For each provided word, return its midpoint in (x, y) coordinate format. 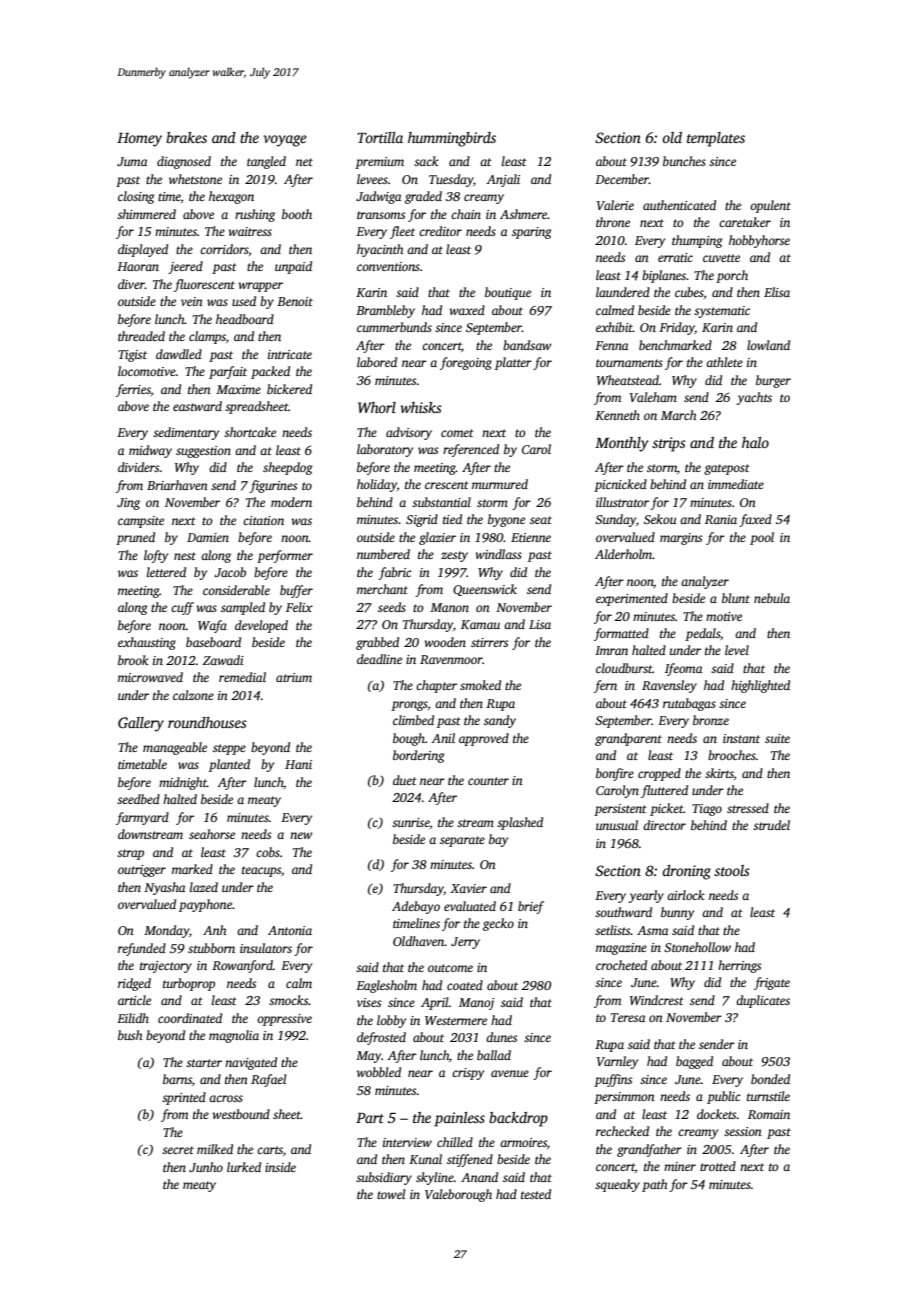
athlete (724, 362)
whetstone (195, 179)
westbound (241, 1114)
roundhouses (207, 722)
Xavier (468, 888)
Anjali (503, 180)
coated (465, 985)
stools (732, 870)
